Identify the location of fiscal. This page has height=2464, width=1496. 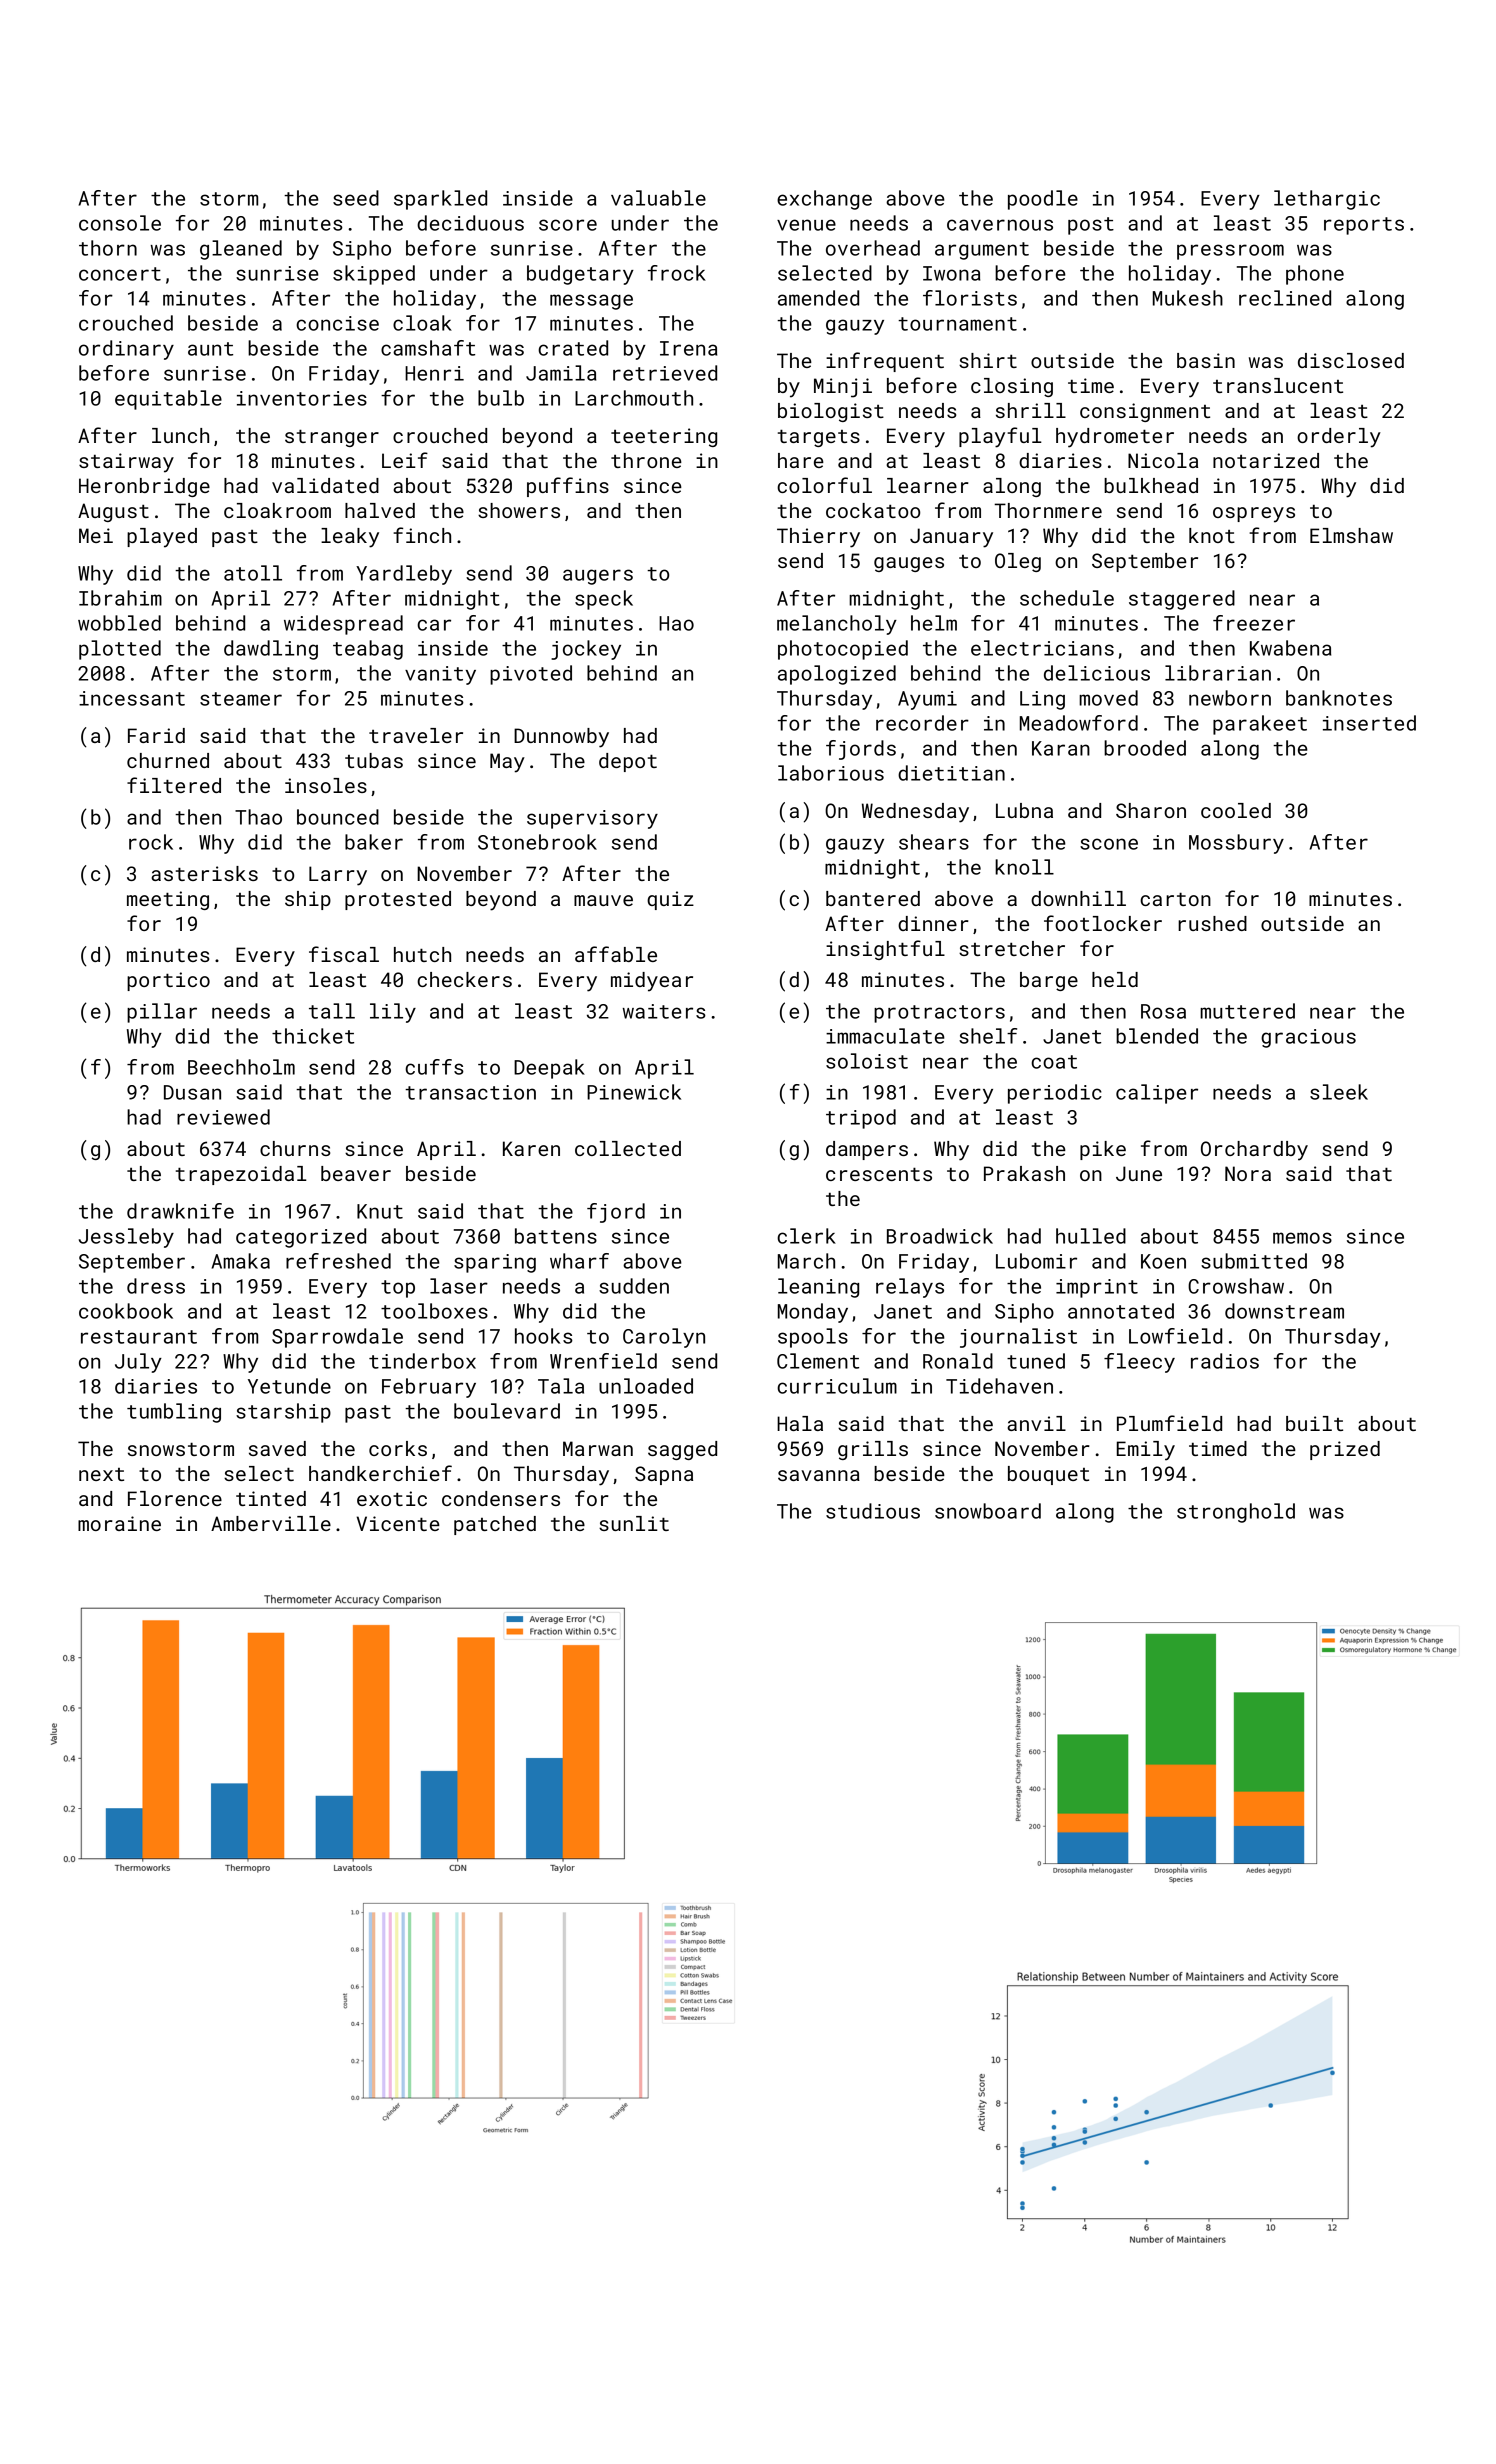
(344, 954).
